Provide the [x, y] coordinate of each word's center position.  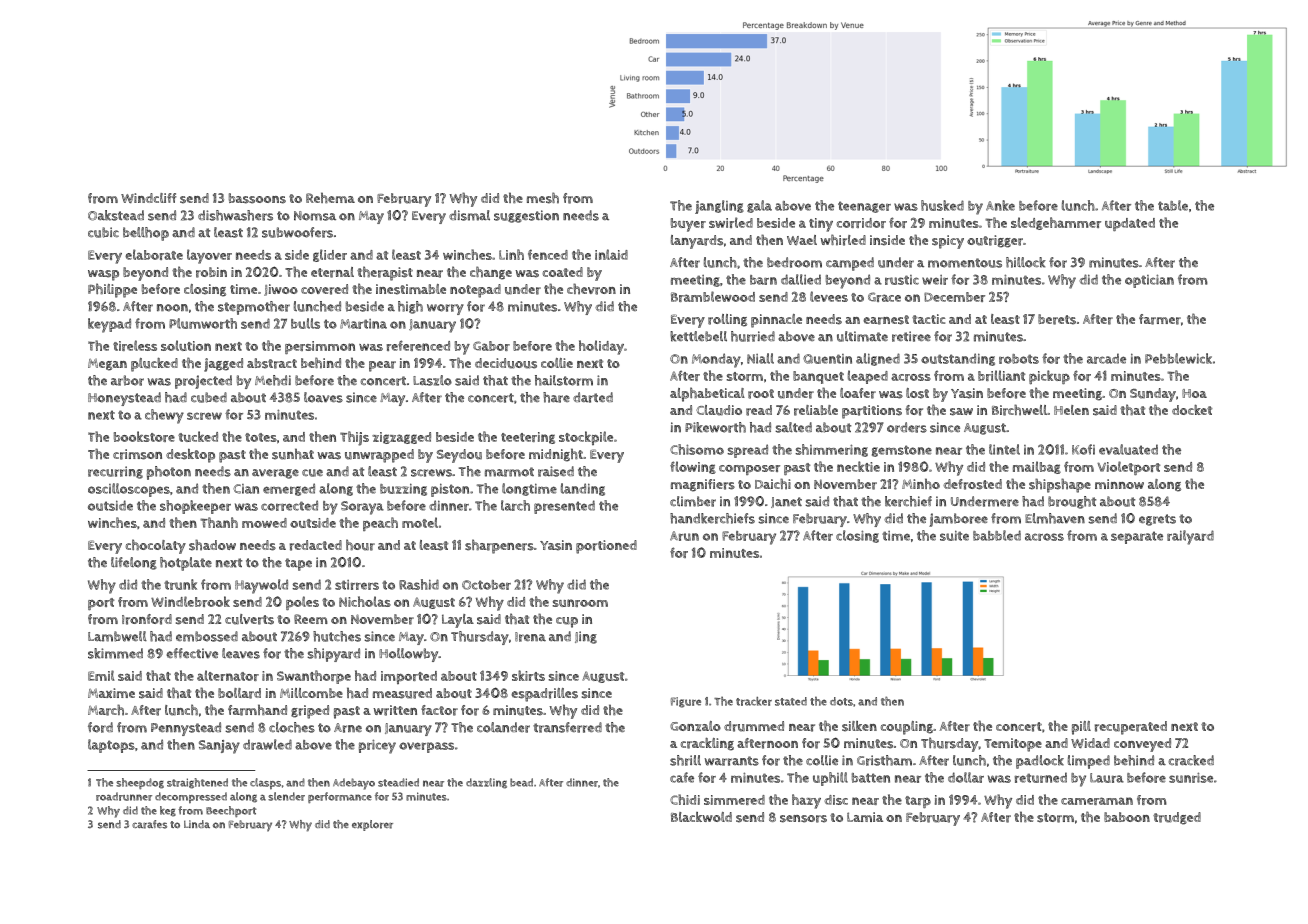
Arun [684, 536]
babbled [997, 535]
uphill [830, 779]
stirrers [357, 585]
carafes [149, 824]
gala [759, 206]
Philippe [112, 290]
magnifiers [703, 485]
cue [312, 473]
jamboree [958, 520]
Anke [1000, 205]
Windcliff [148, 198]
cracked [1191, 760]
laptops [111, 746]
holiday [601, 347]
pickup [1049, 377]
